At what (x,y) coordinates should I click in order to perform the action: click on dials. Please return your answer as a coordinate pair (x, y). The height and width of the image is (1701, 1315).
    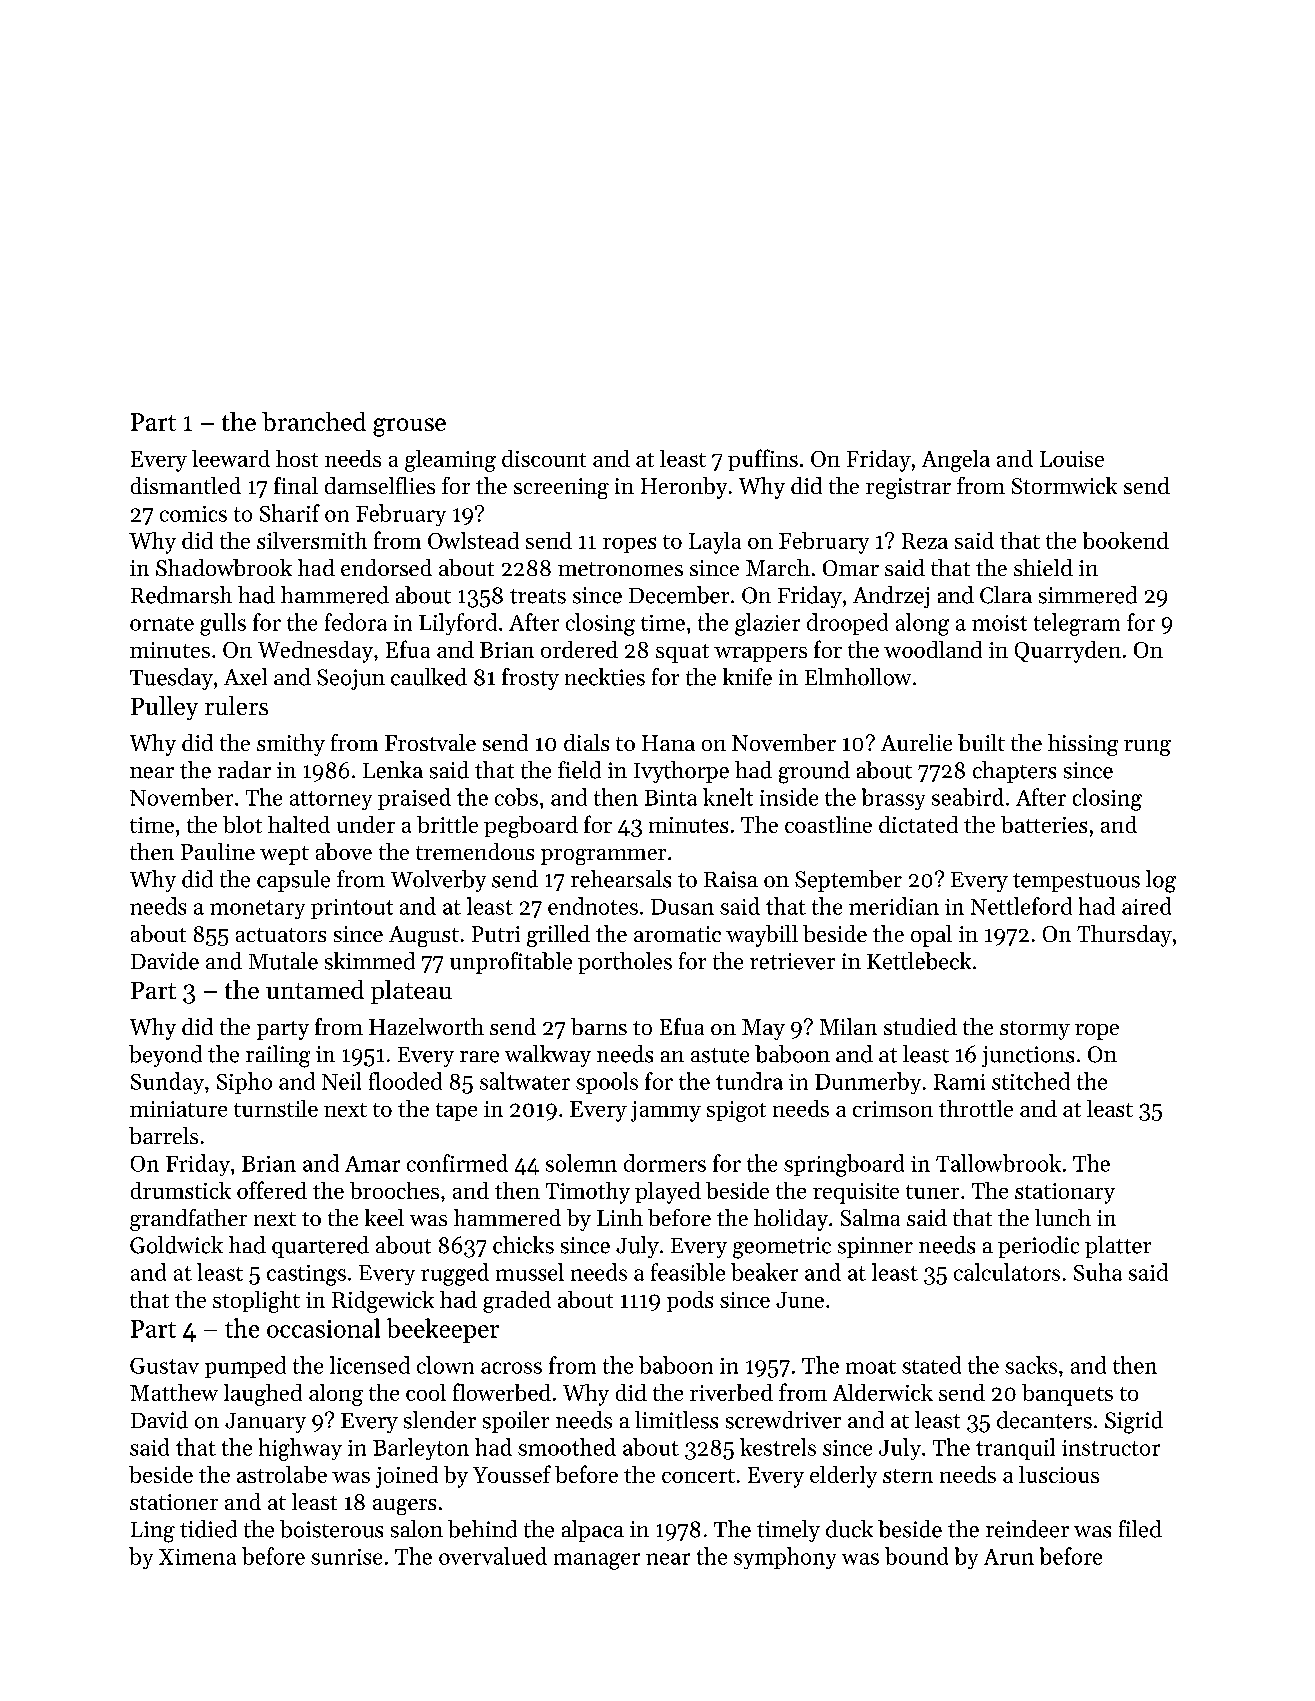
    Looking at the image, I should click on (586, 742).
